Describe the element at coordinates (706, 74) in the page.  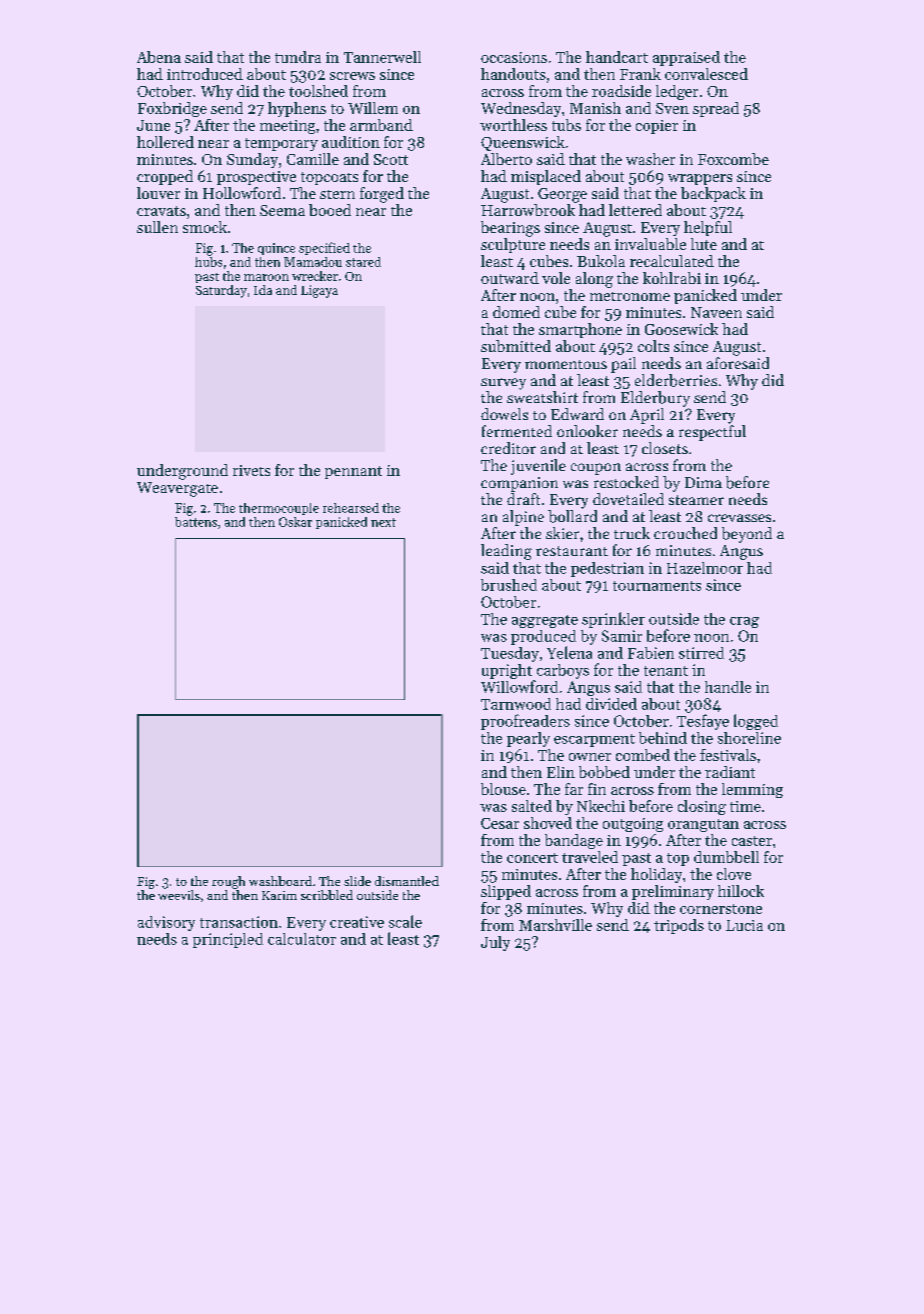
I see `convalesced` at that location.
